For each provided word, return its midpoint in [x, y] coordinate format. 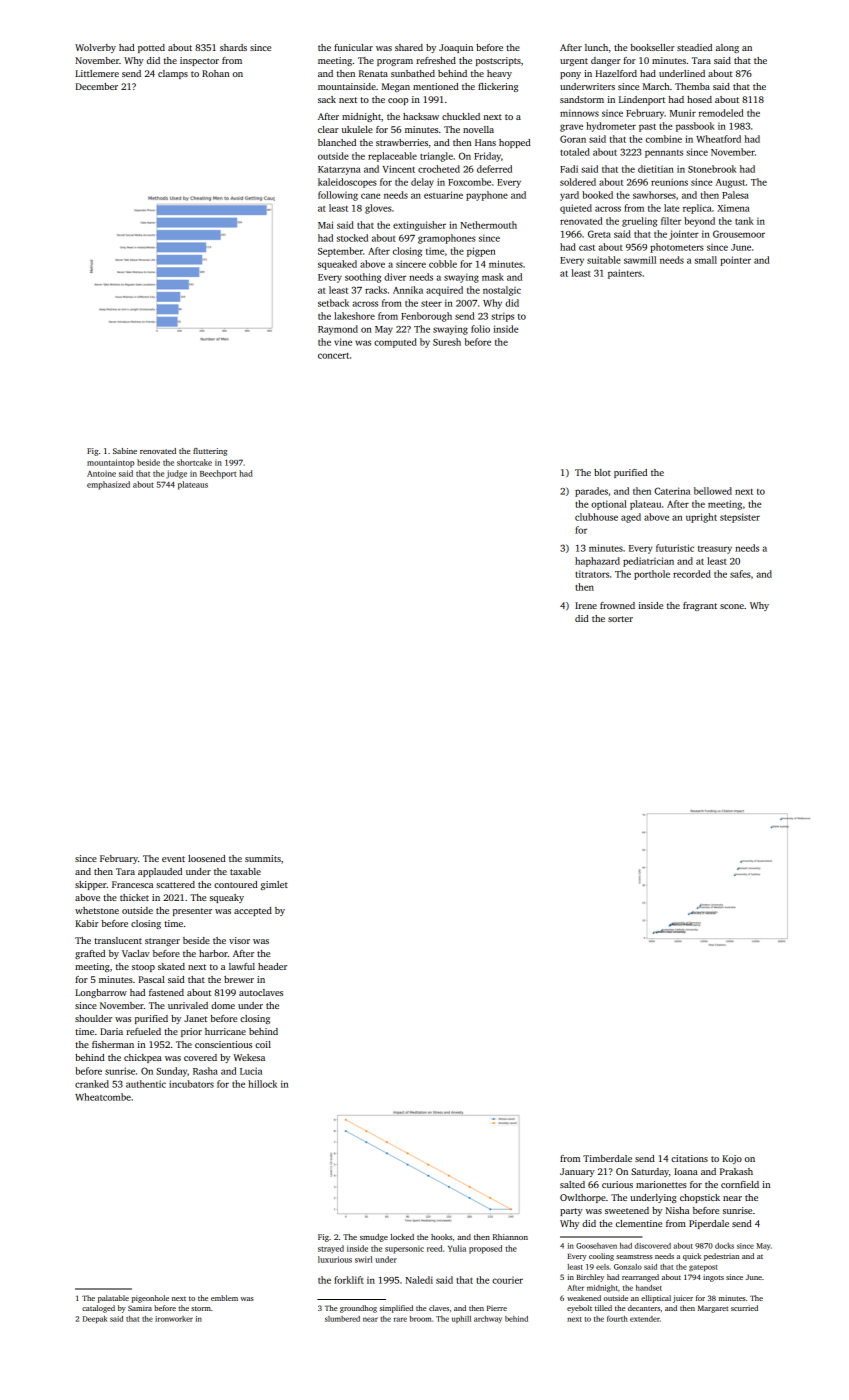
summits [263, 858]
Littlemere [97, 73]
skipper [91, 885]
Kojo [732, 1159]
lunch [596, 47]
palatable [113, 1299]
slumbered [342, 1319]
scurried [744, 1308]
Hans [485, 142]
